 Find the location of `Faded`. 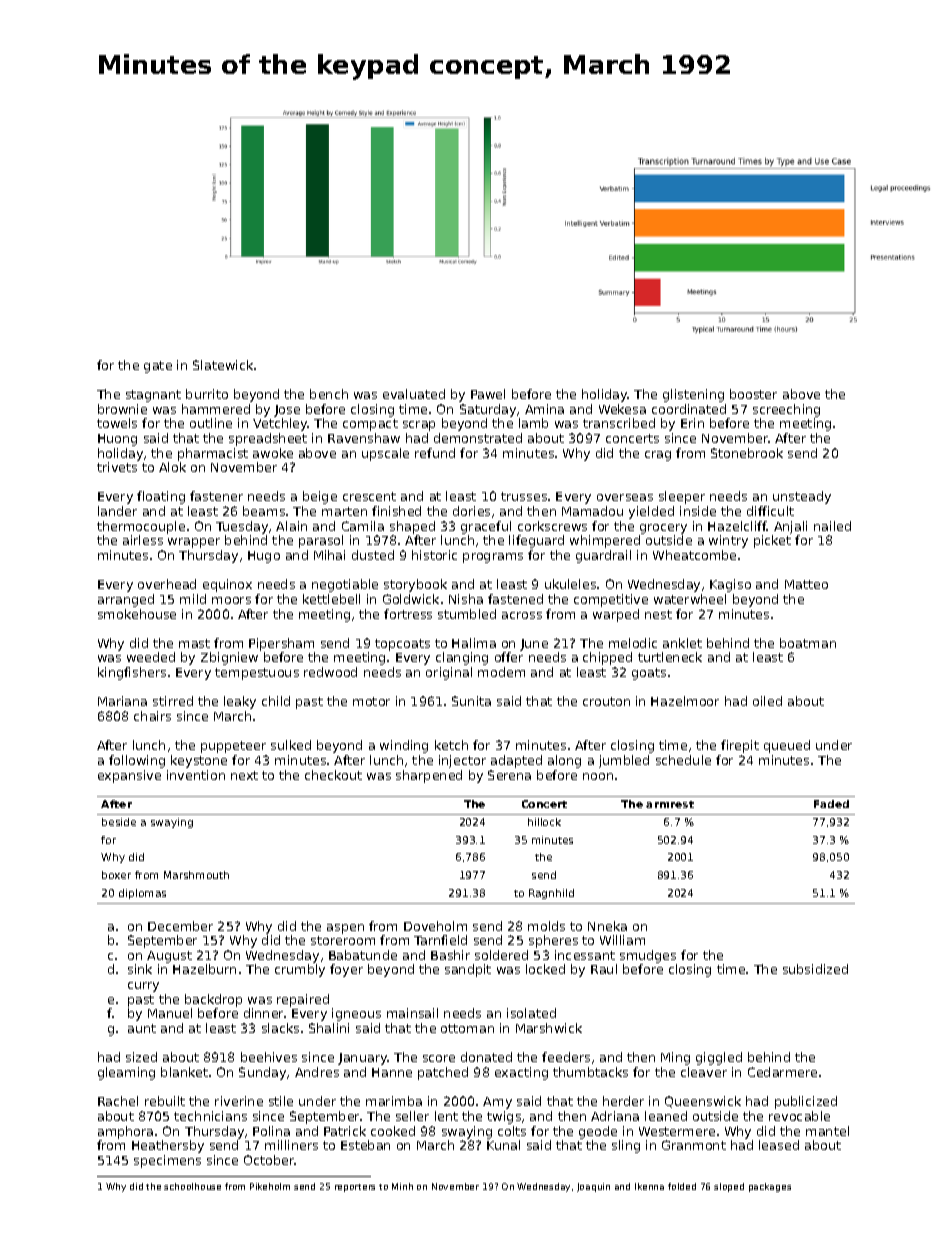

Faded is located at coordinates (831, 804).
